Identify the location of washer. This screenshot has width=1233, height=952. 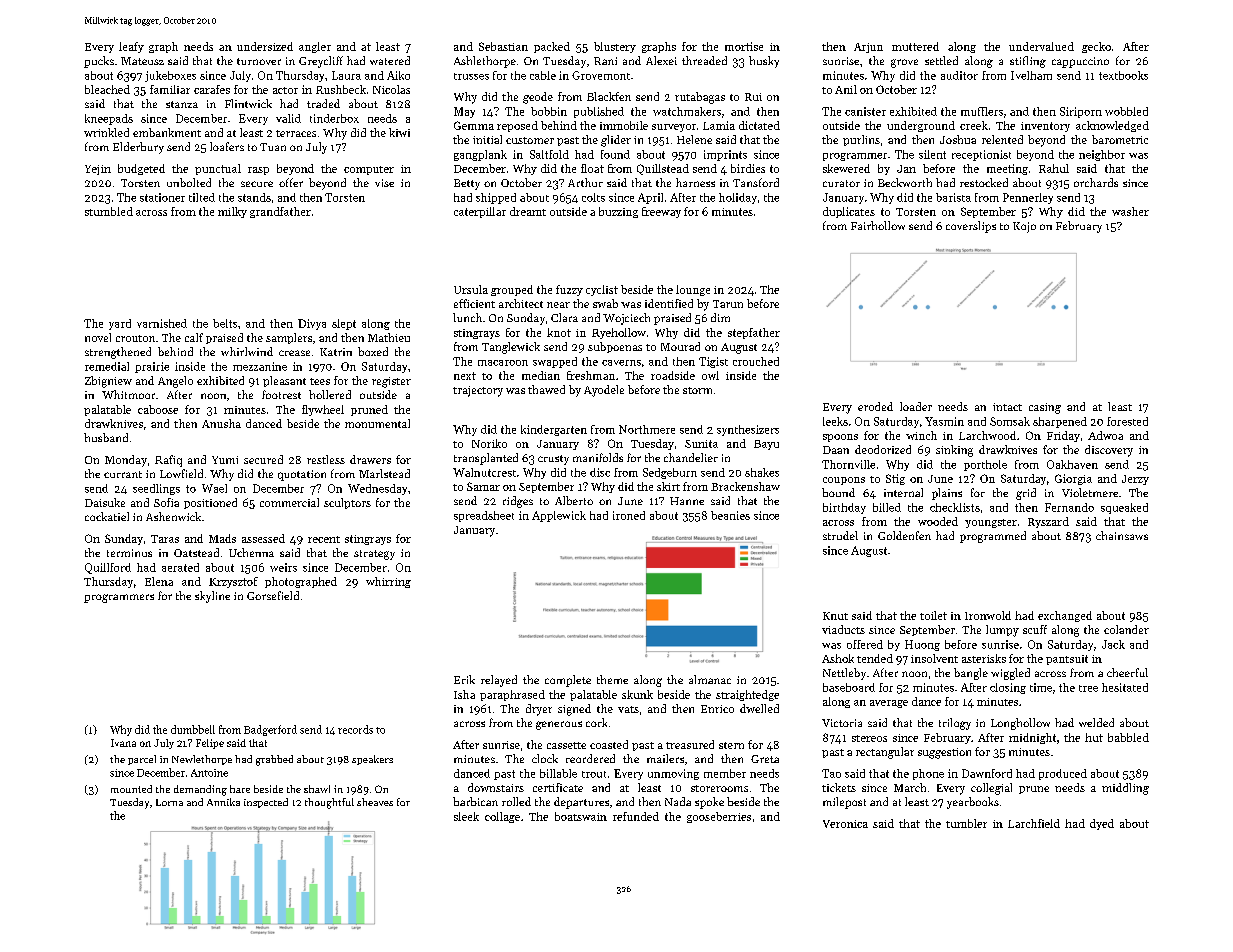
(1130, 211).
